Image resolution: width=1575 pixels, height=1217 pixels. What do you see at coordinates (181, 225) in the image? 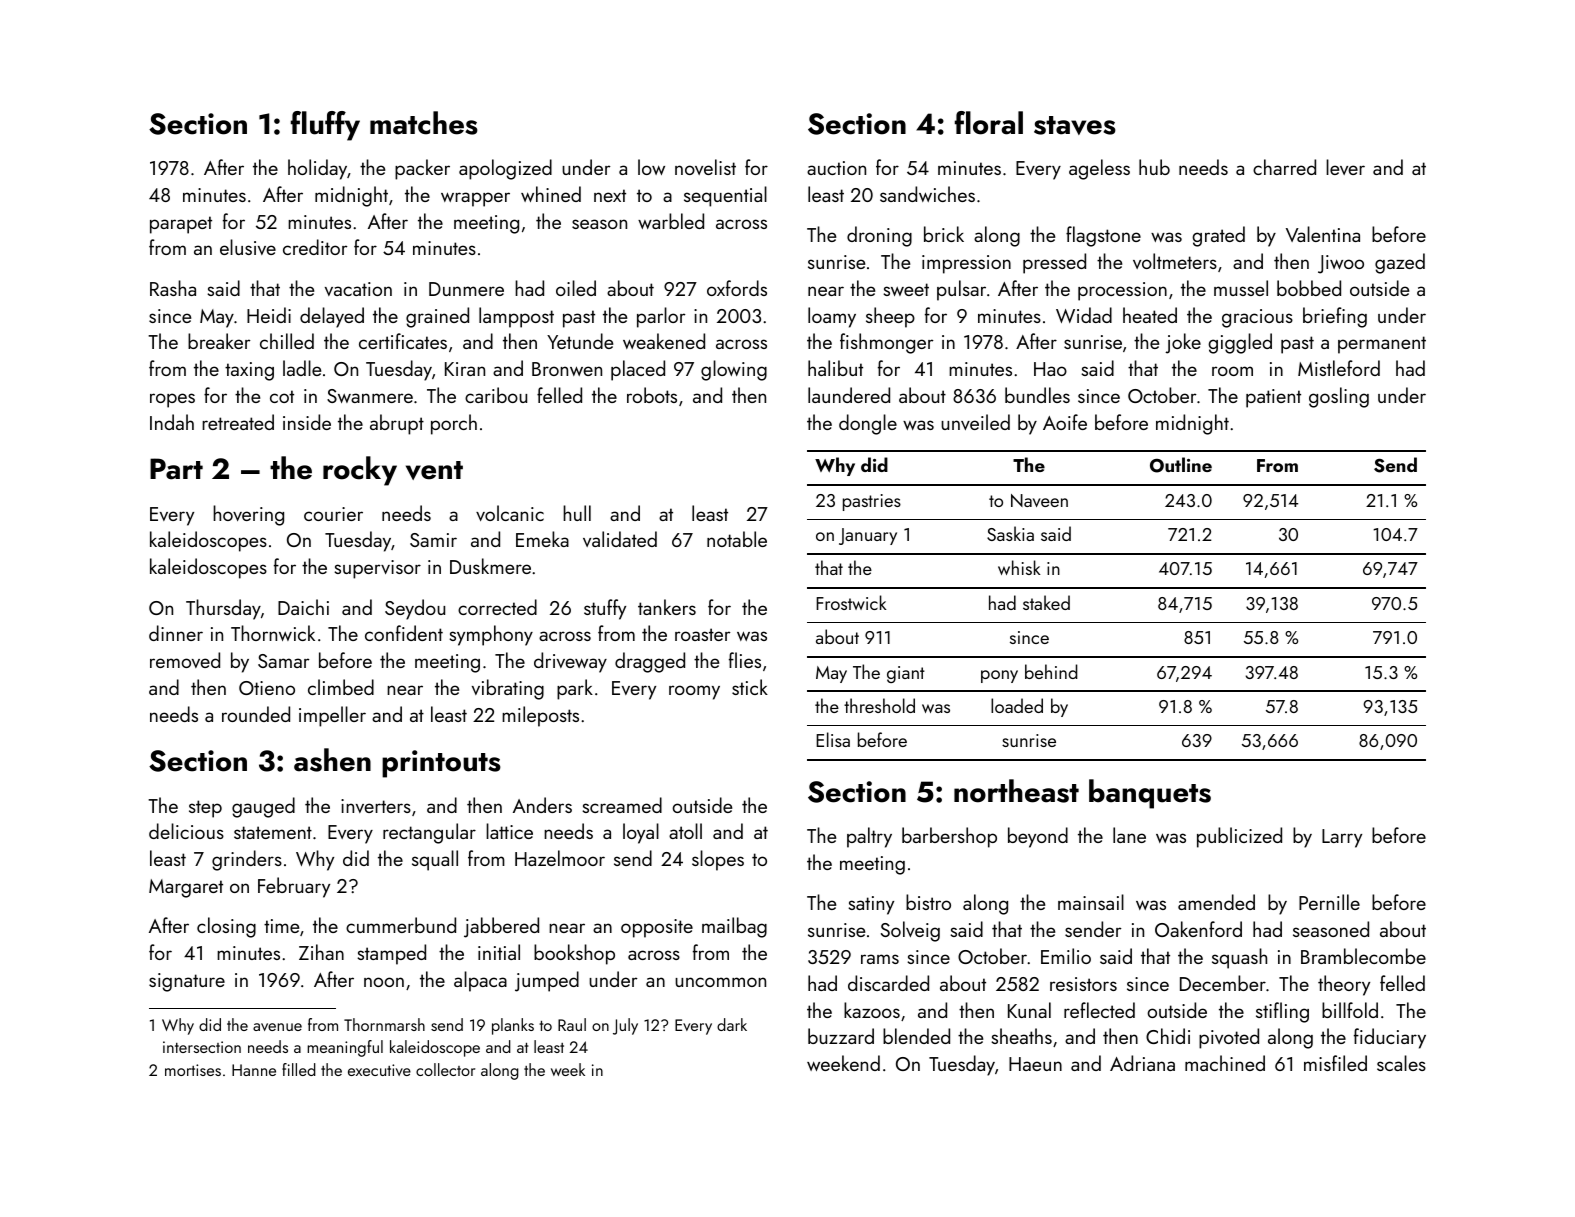
I see `parapet` at bounding box center [181, 225].
